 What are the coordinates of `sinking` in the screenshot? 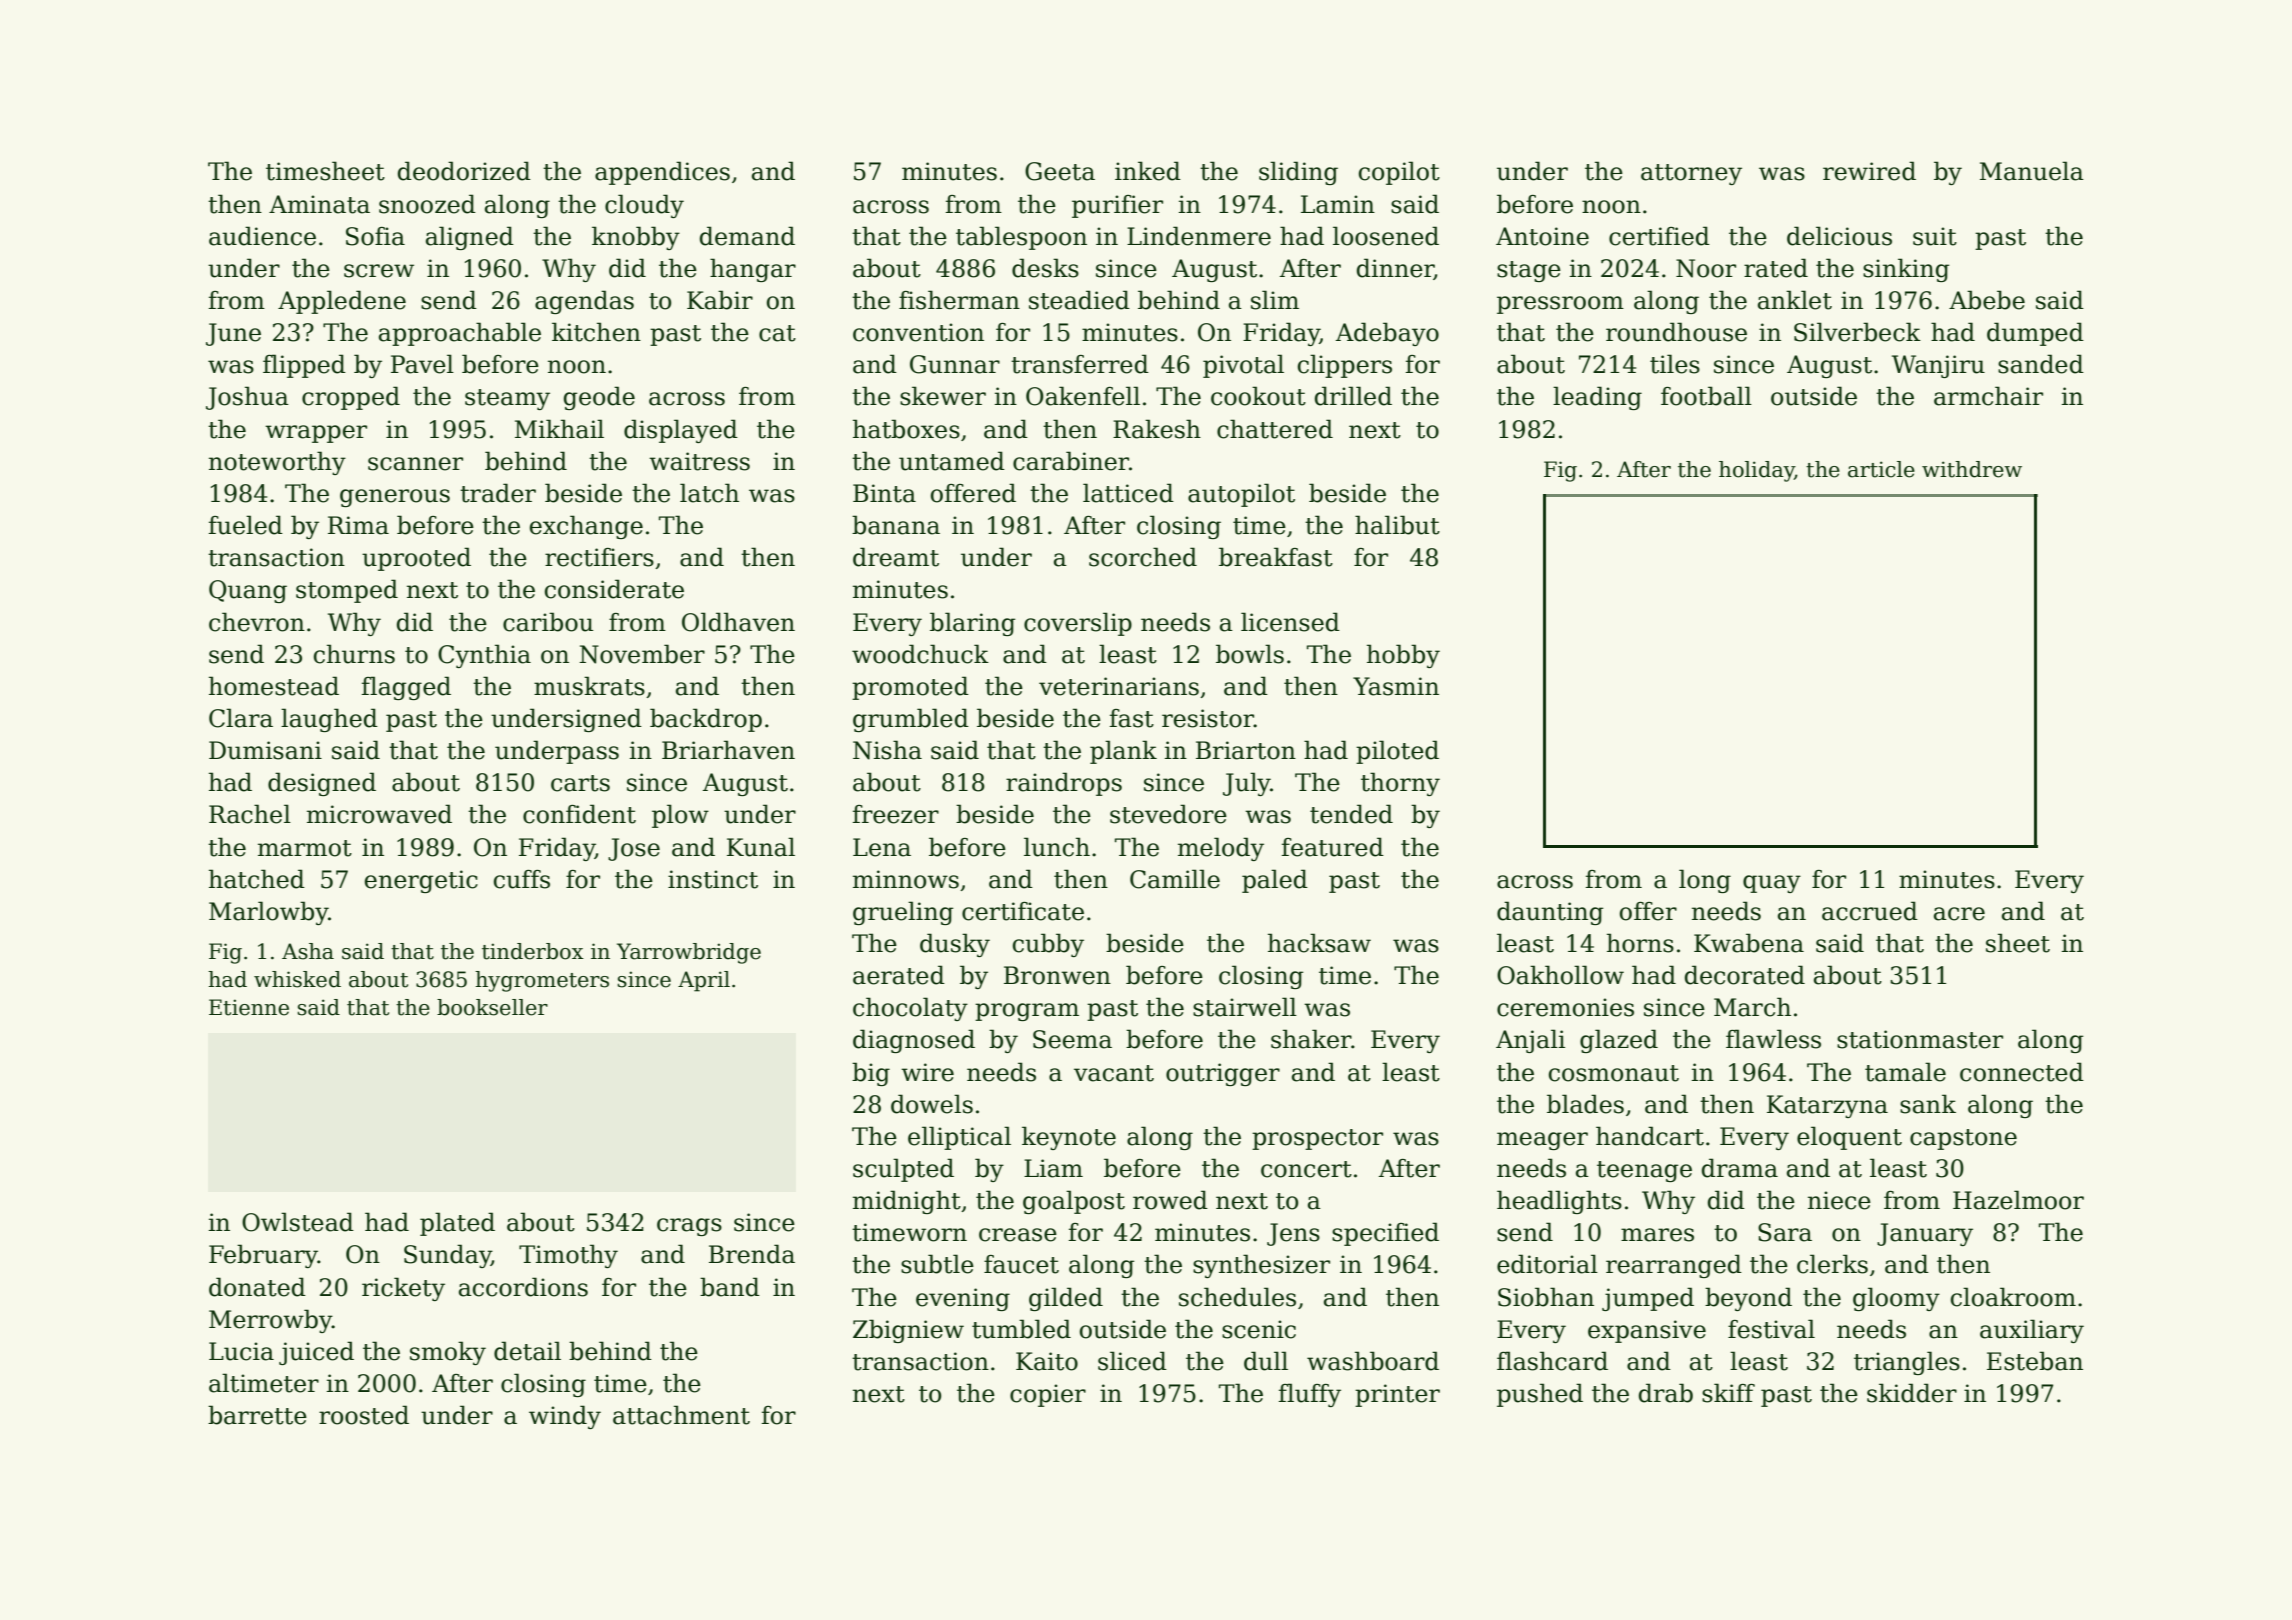 It's located at (1906, 270).
